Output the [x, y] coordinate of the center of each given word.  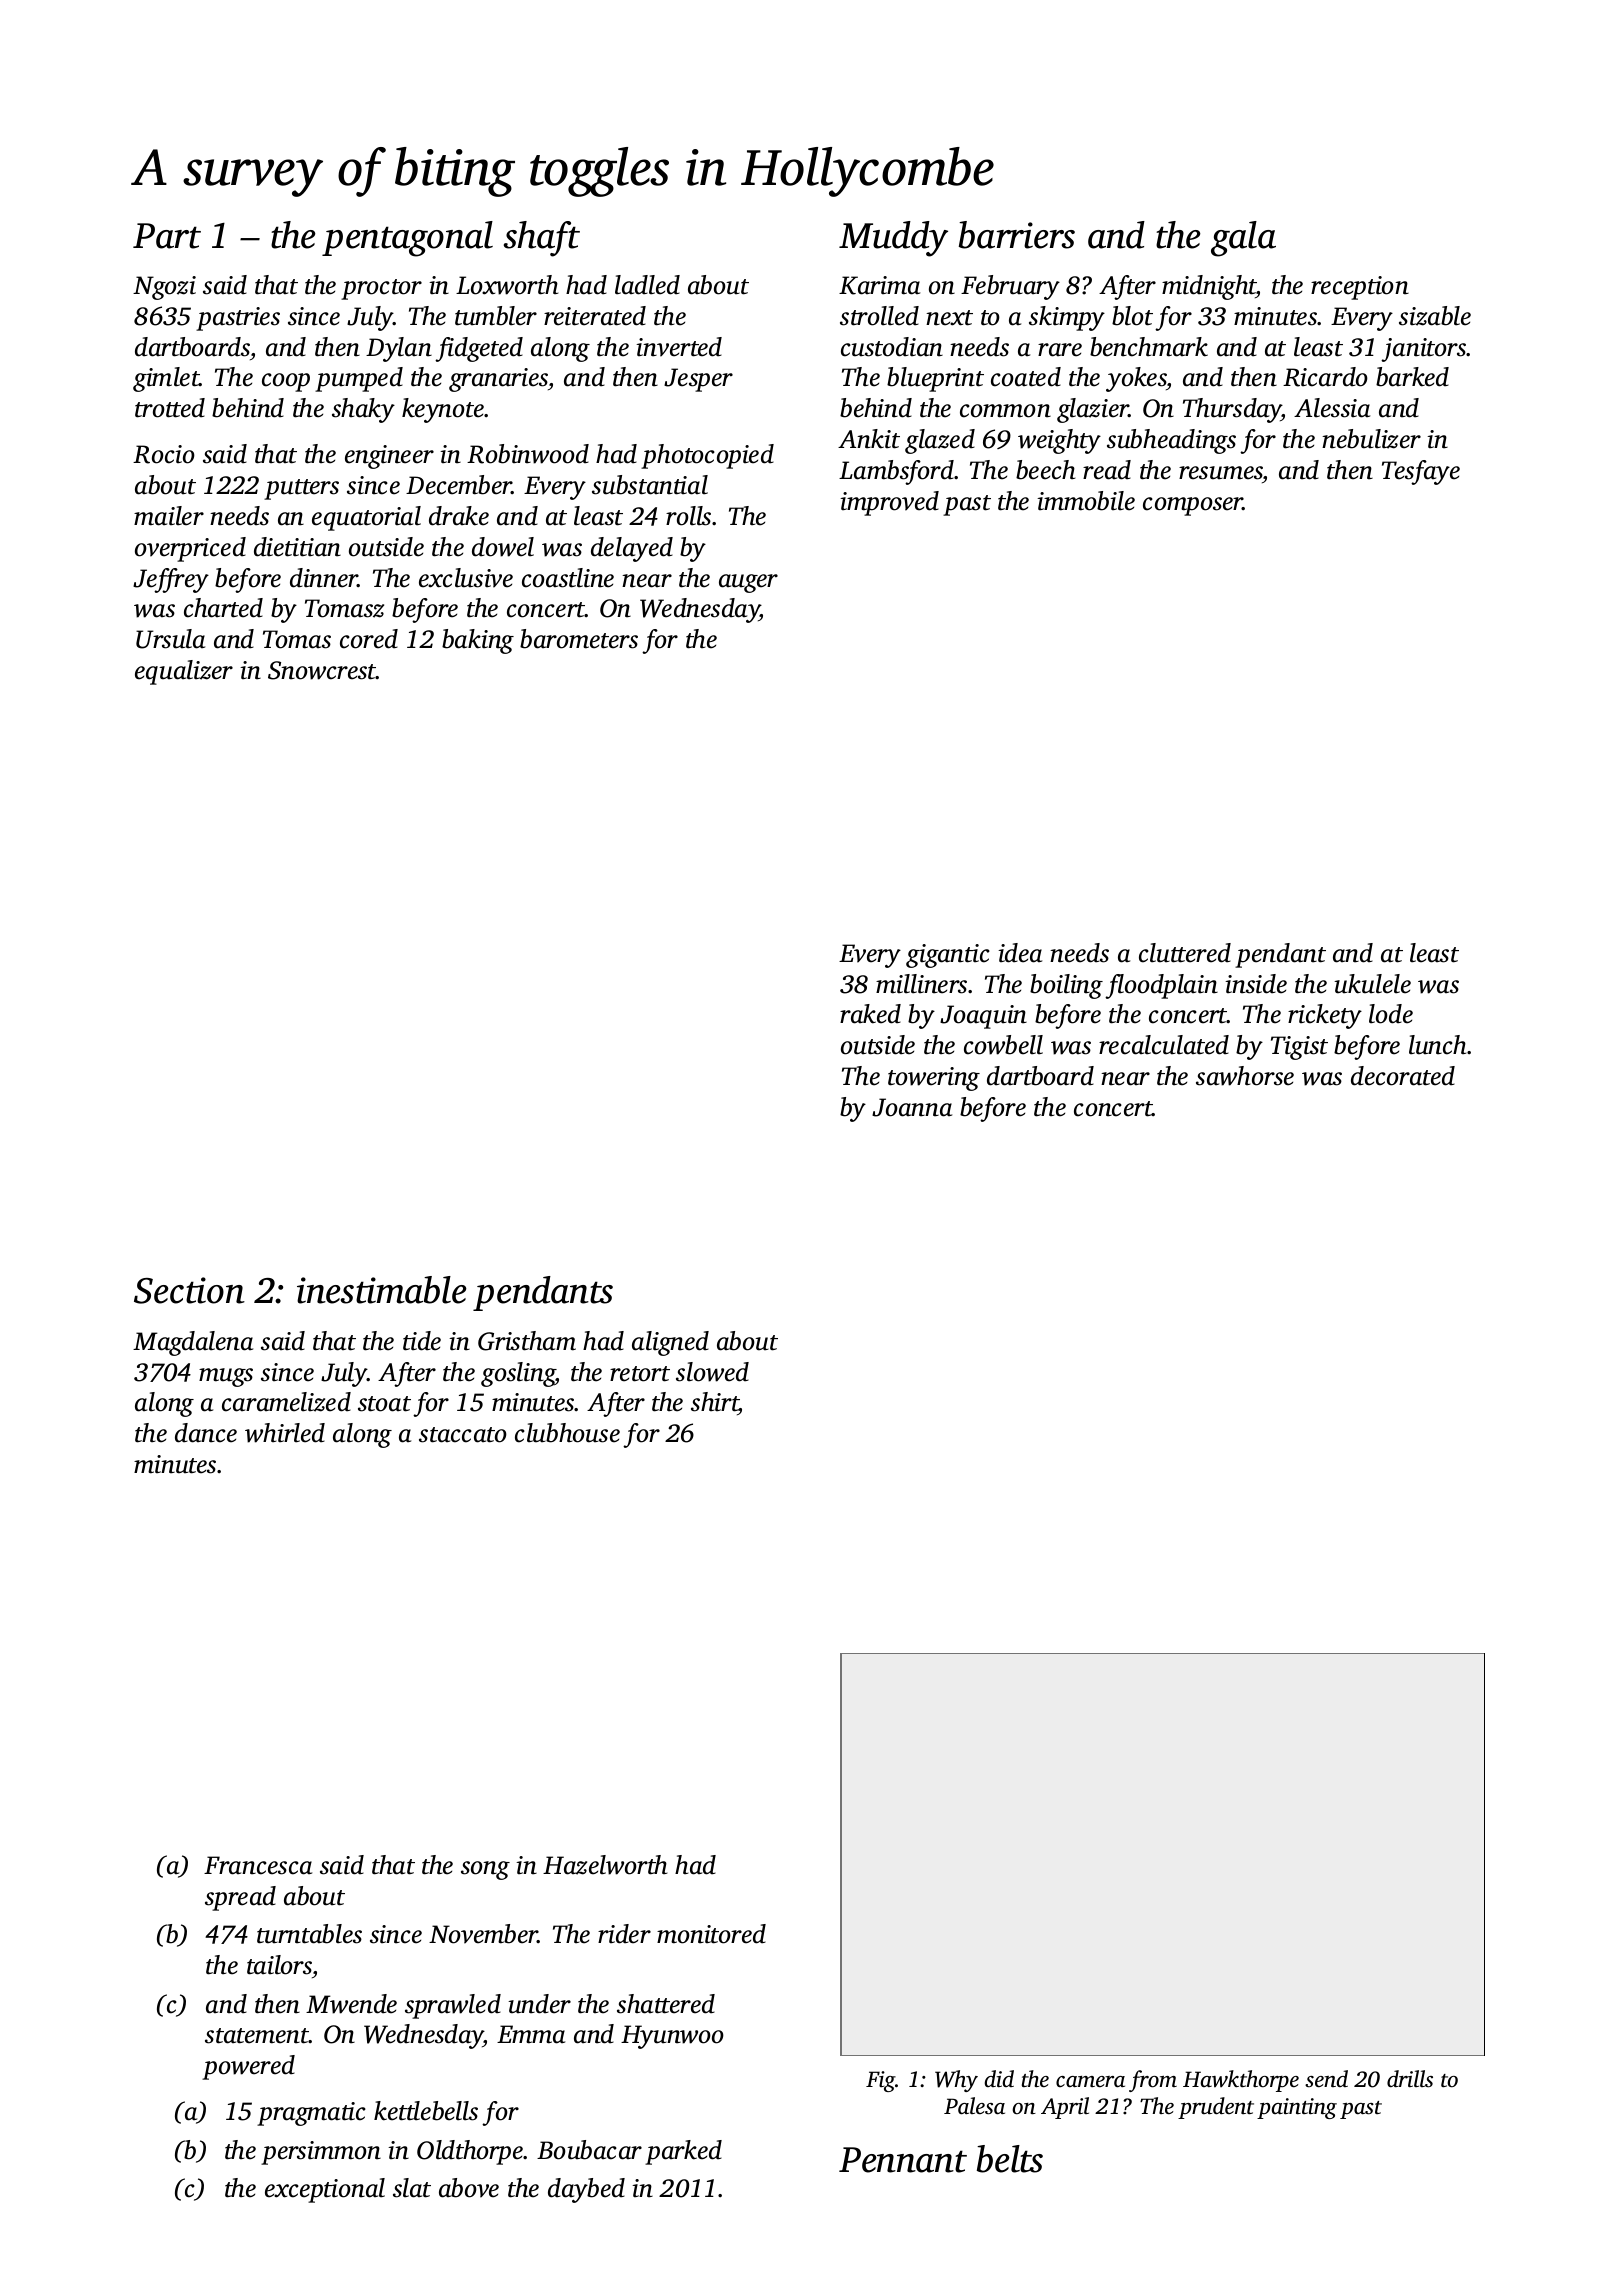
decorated [1403, 1076]
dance [206, 1433]
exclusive [466, 578]
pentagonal [407, 239]
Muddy [893, 239]
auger [748, 583]
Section [189, 1290]
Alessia [1332, 408]
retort [640, 1374]
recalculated [1164, 1045]
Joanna [912, 1107]
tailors [279, 1965]
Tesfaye [1421, 472]
